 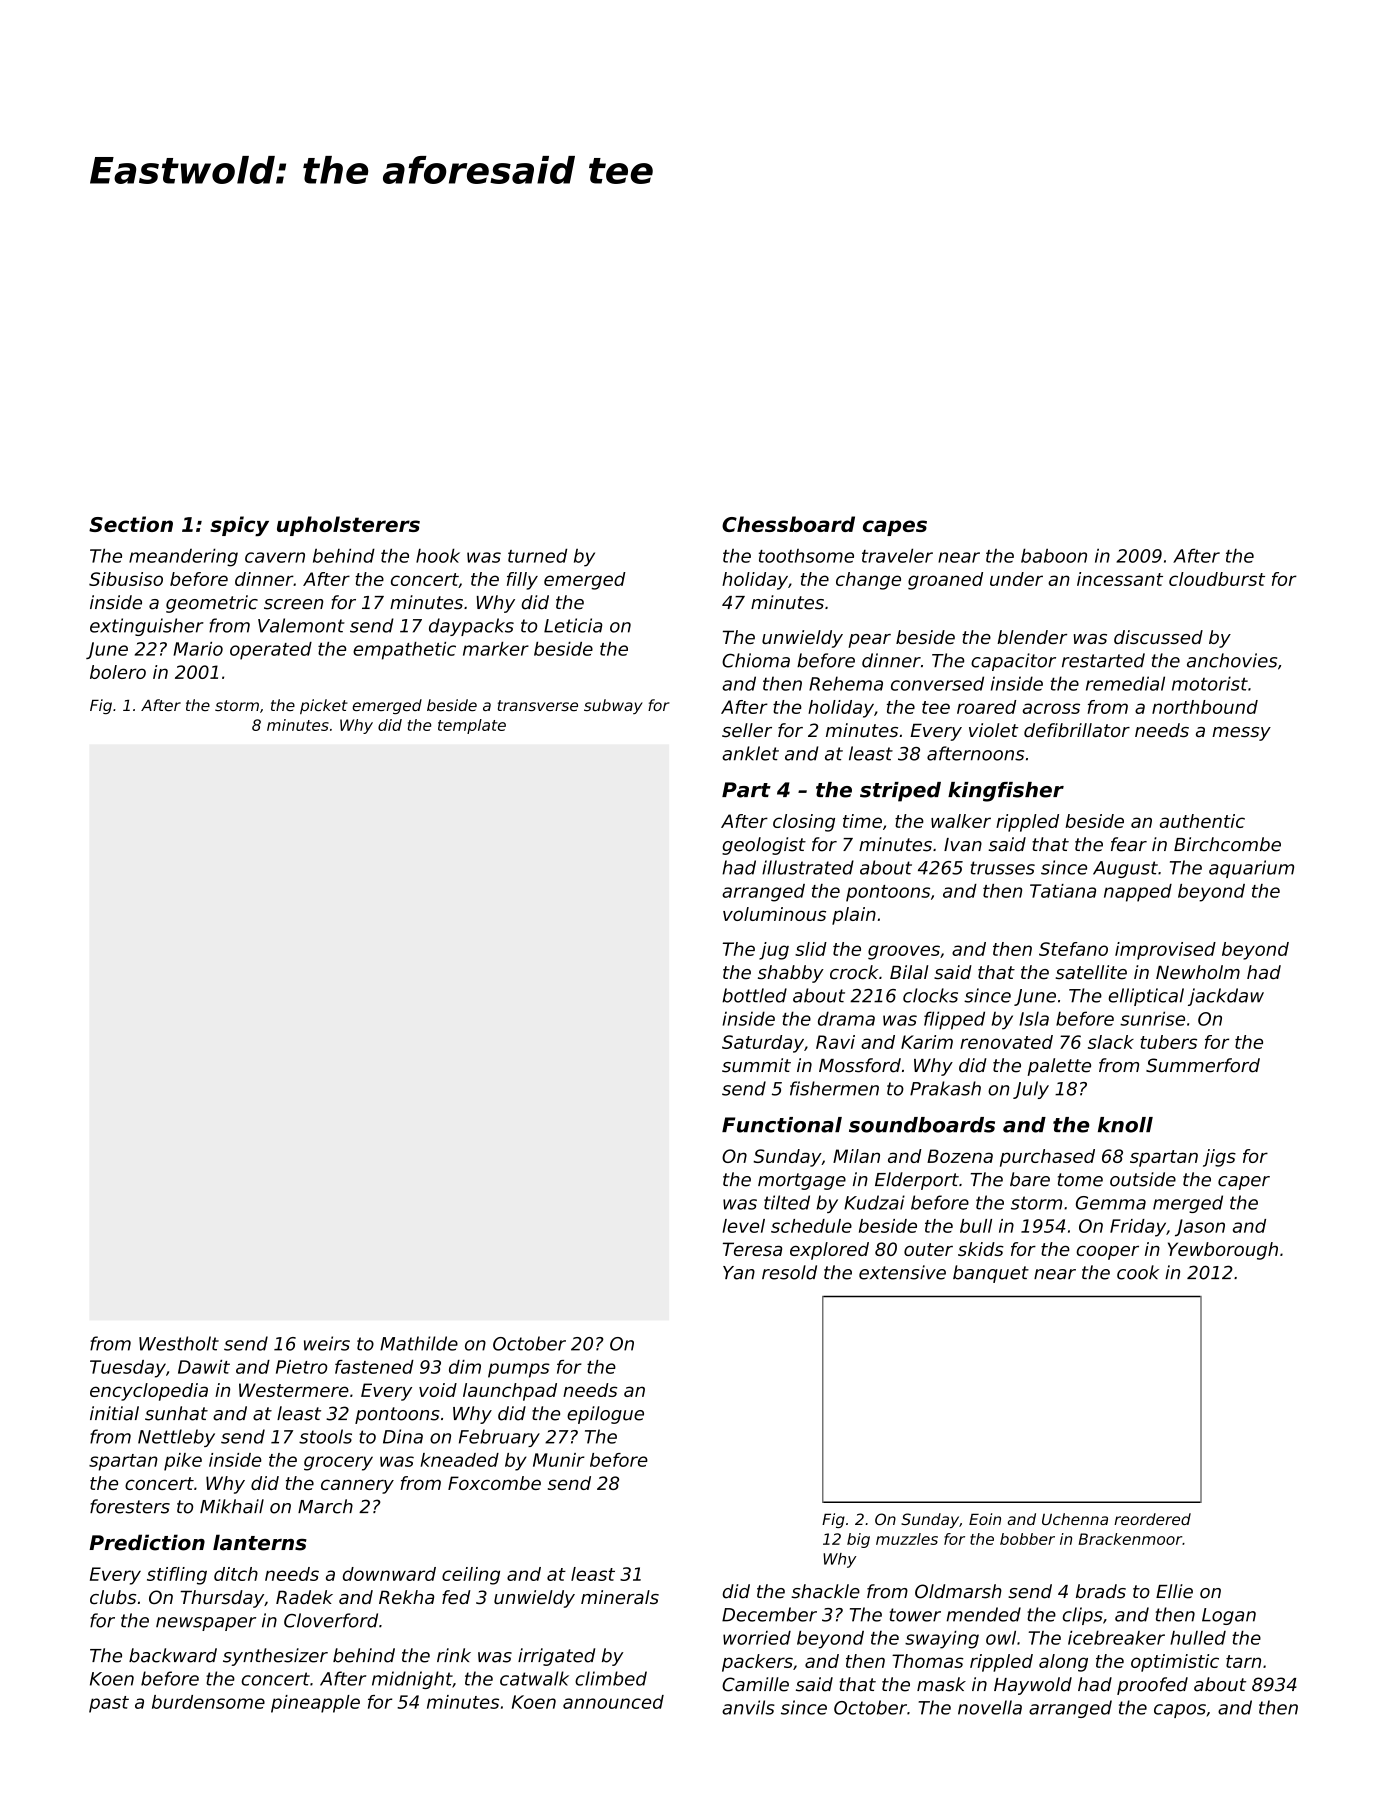 What do you see at coordinates (324, 706) in the screenshot?
I see `picket` at bounding box center [324, 706].
